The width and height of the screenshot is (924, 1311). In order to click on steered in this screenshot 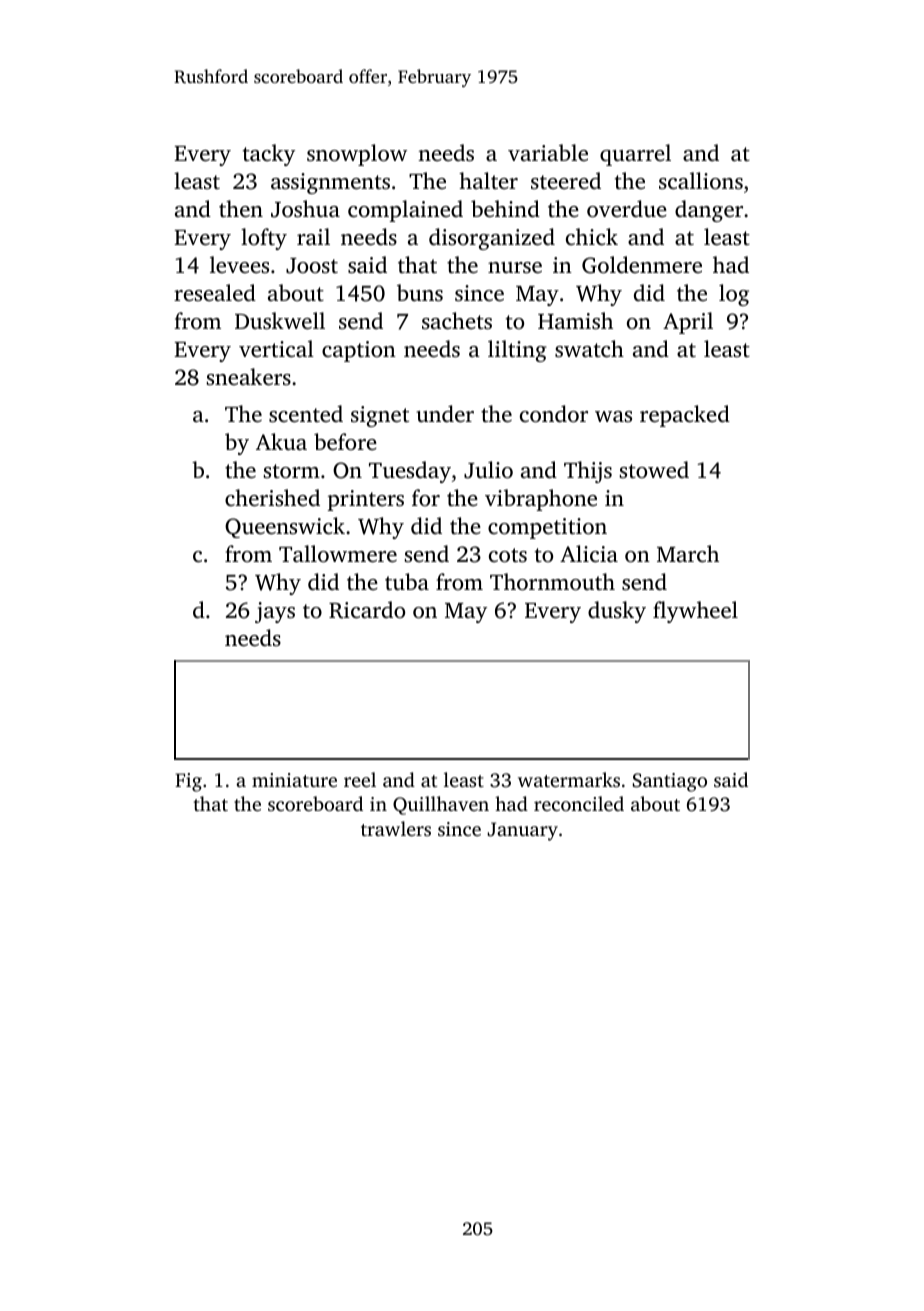, I will do `click(566, 180)`.
